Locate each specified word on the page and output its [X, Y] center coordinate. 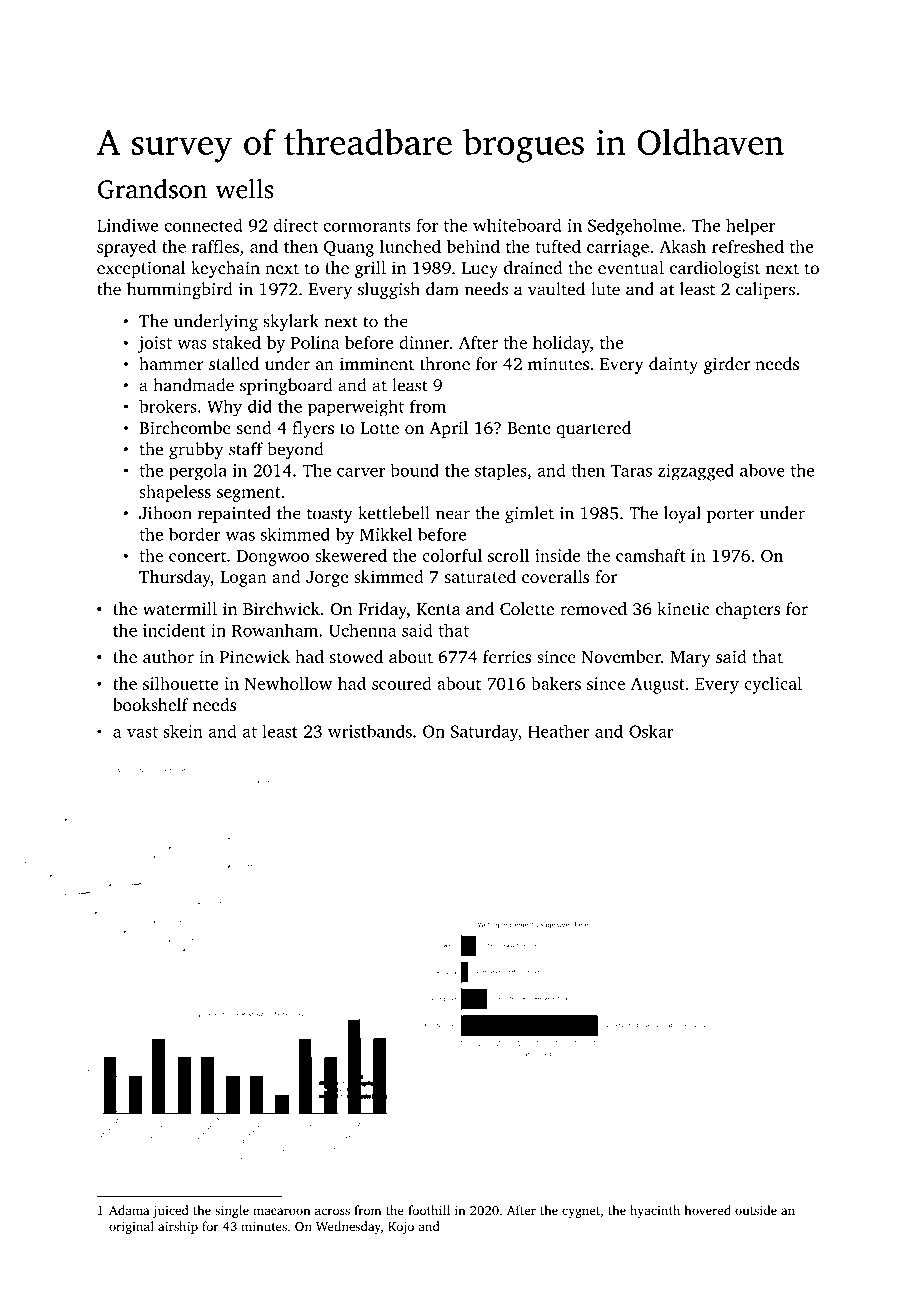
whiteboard [517, 225]
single [232, 1211]
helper [750, 227]
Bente [529, 428]
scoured [402, 683]
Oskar [651, 731]
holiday [561, 344]
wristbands [370, 731]
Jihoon [165, 513]
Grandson [152, 189]
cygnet [581, 1212]
